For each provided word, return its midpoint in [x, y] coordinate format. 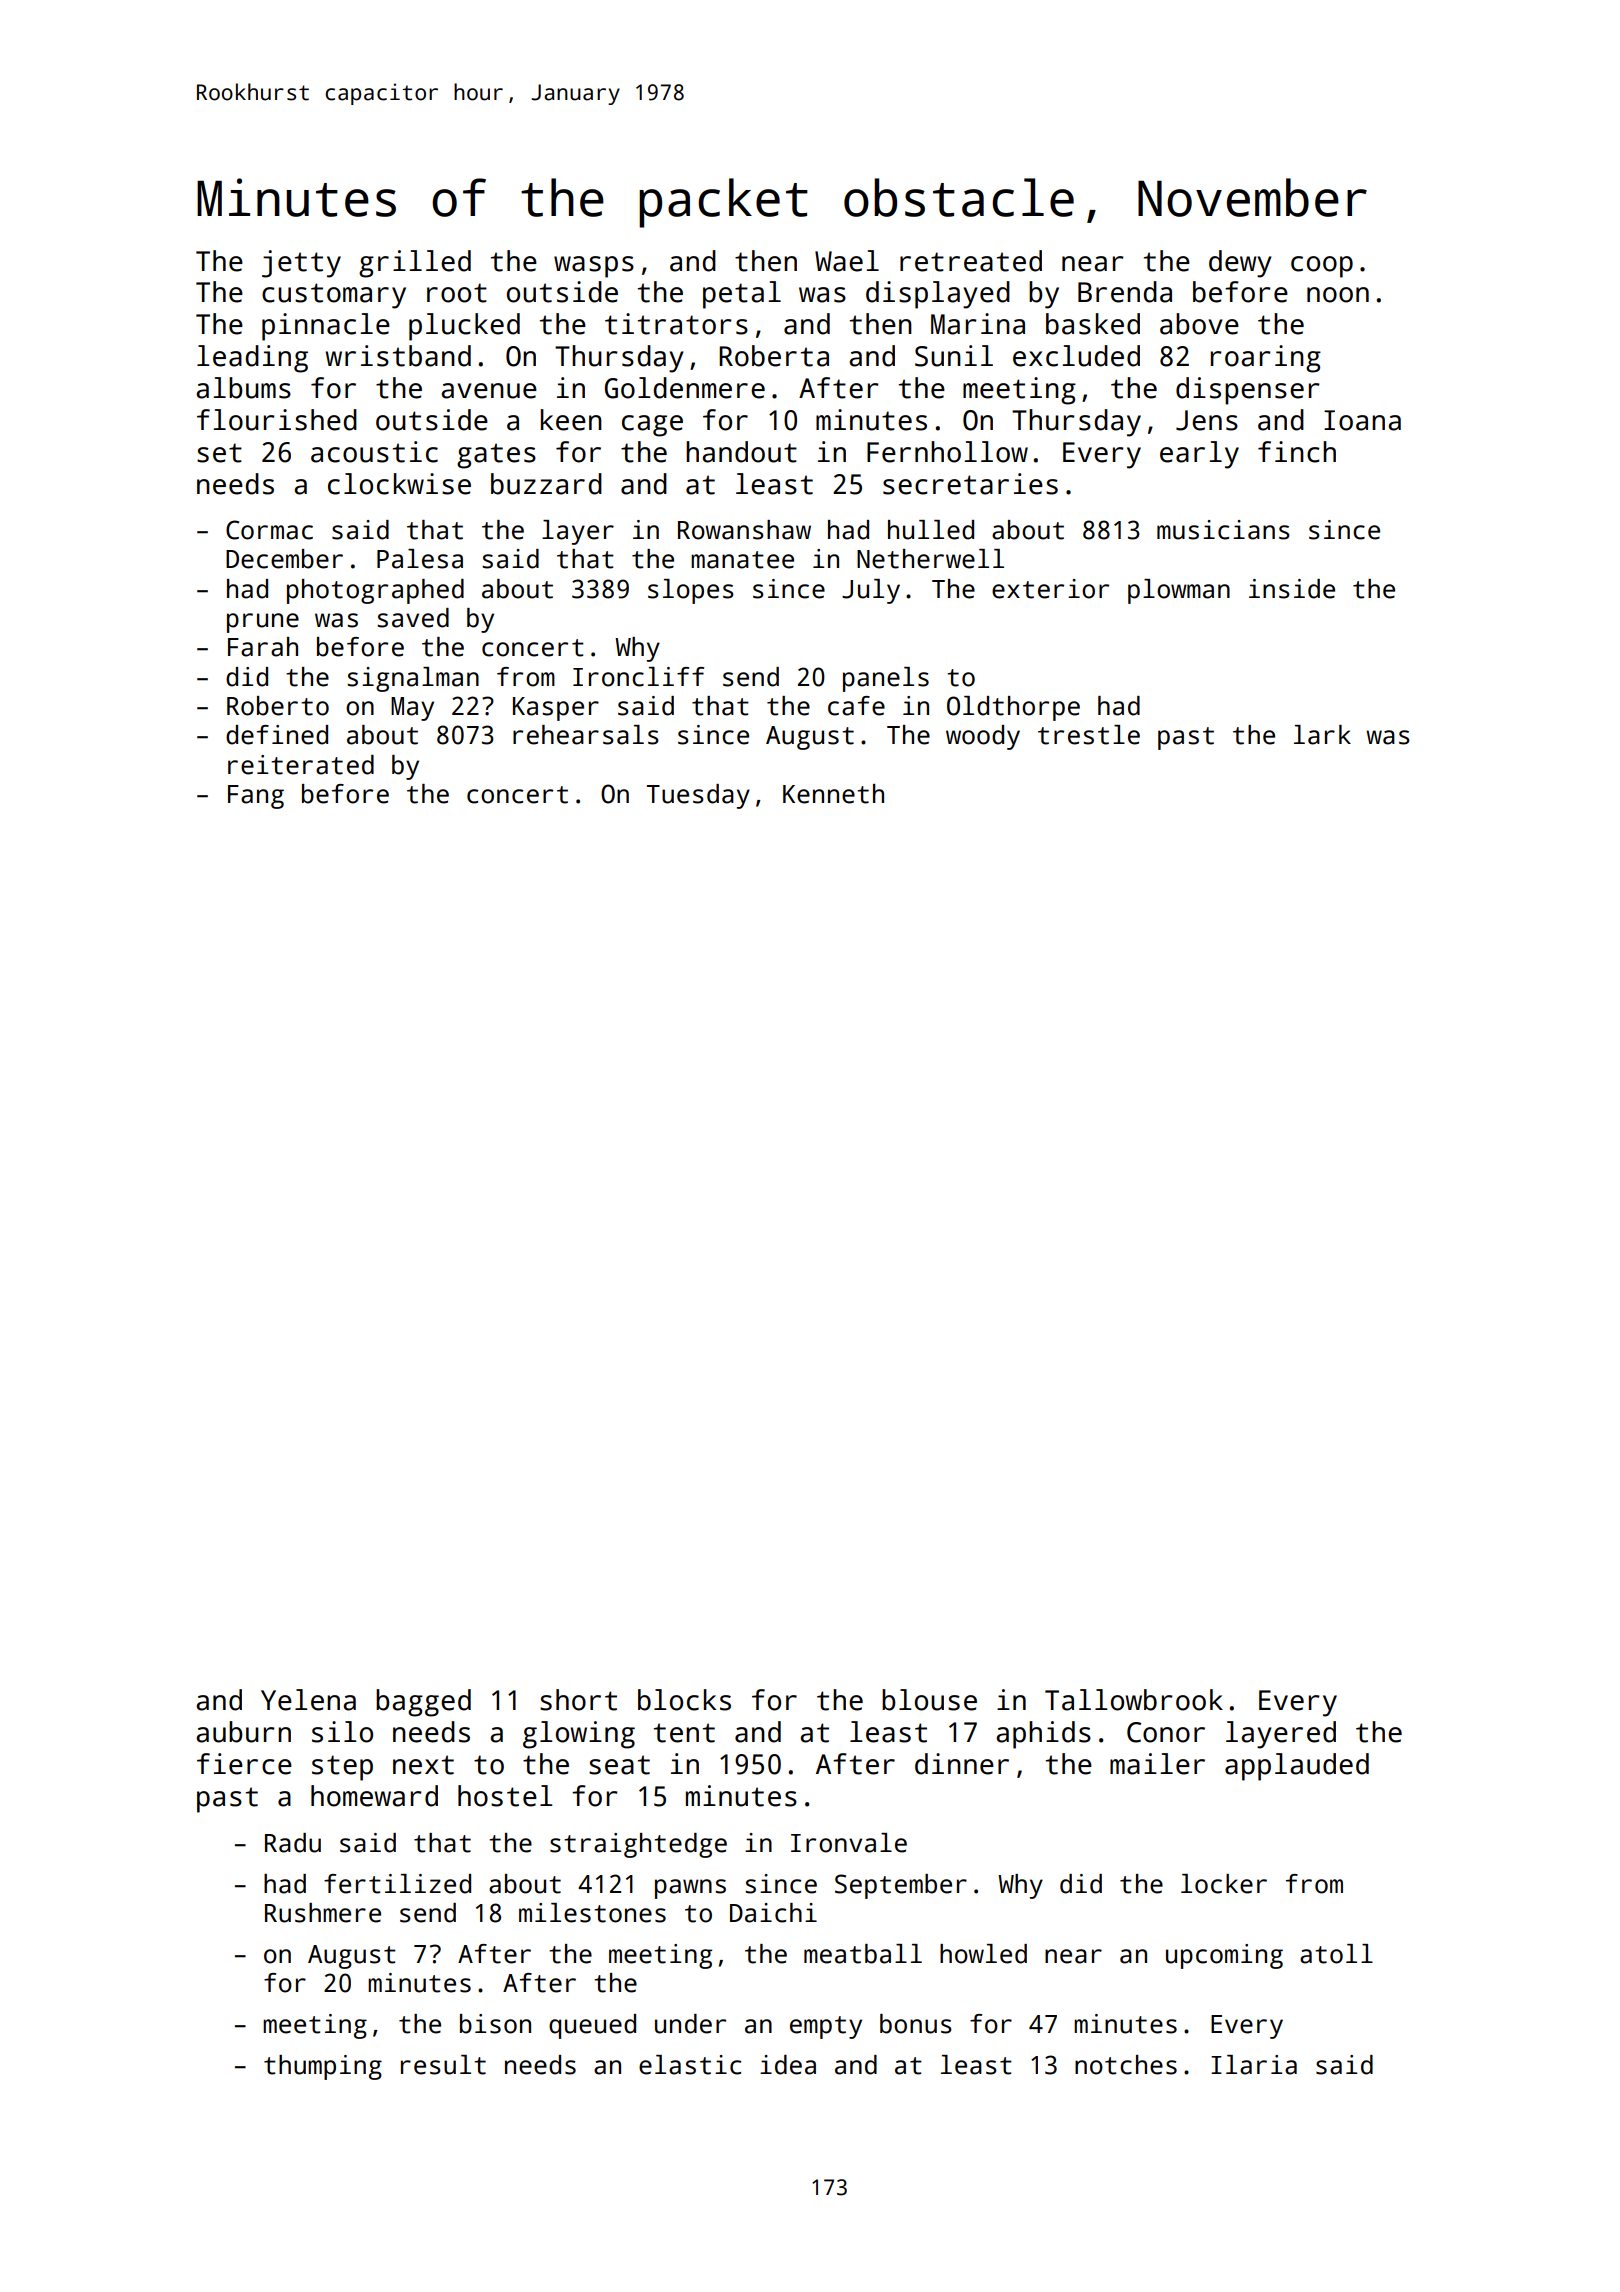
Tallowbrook [1134, 1700]
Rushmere [323, 1913]
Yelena [308, 1700]
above [1199, 324]
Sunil [954, 356]
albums [243, 388]
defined [277, 735]
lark [1322, 735]
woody [983, 737]
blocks [684, 1700]
